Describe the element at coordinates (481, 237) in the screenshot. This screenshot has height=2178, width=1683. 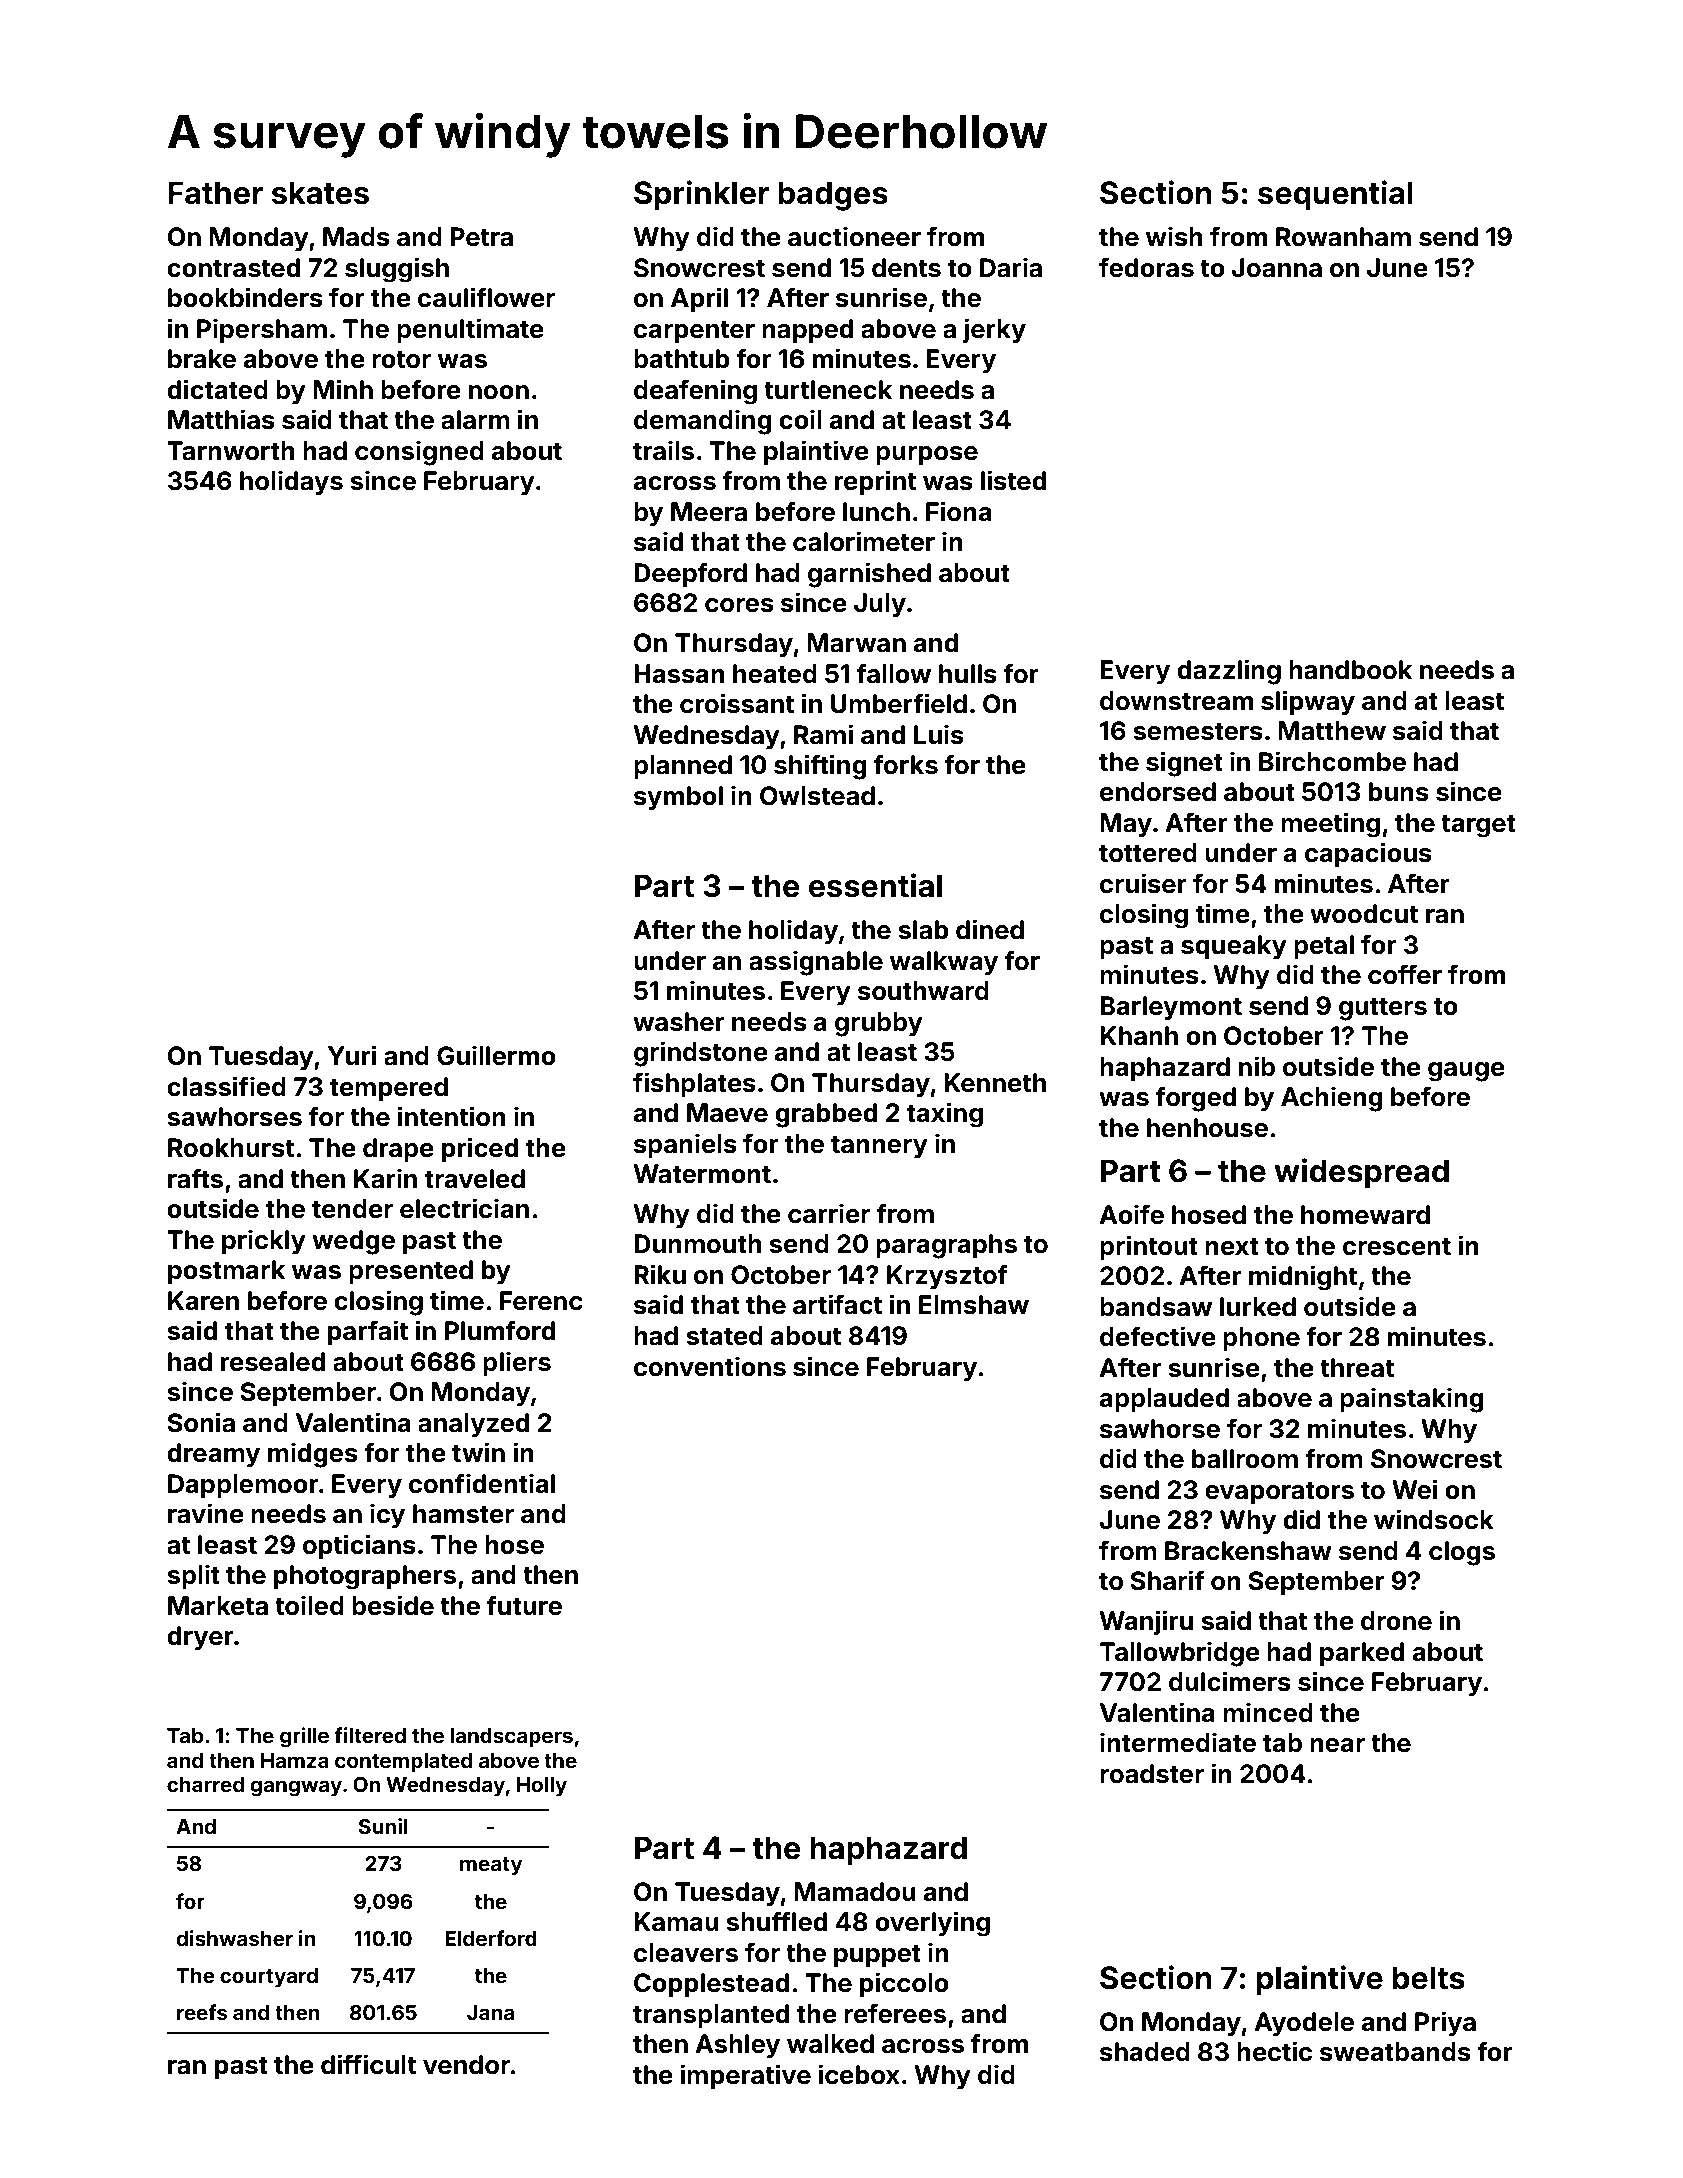
I see `Petra` at that location.
